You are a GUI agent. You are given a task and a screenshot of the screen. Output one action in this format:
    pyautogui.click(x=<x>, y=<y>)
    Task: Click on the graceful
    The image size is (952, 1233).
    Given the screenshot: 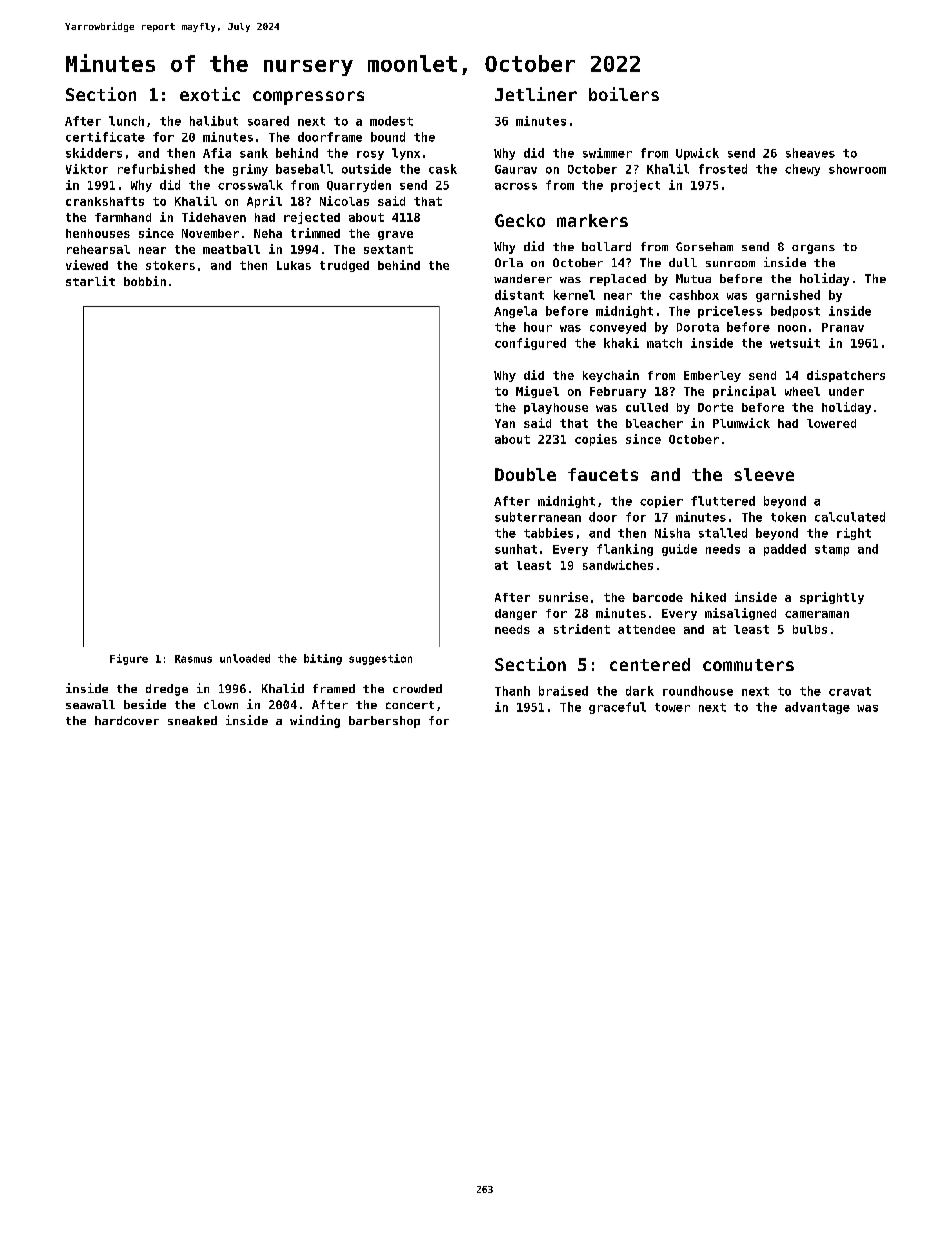 What is the action you would take?
    pyautogui.click(x=617, y=708)
